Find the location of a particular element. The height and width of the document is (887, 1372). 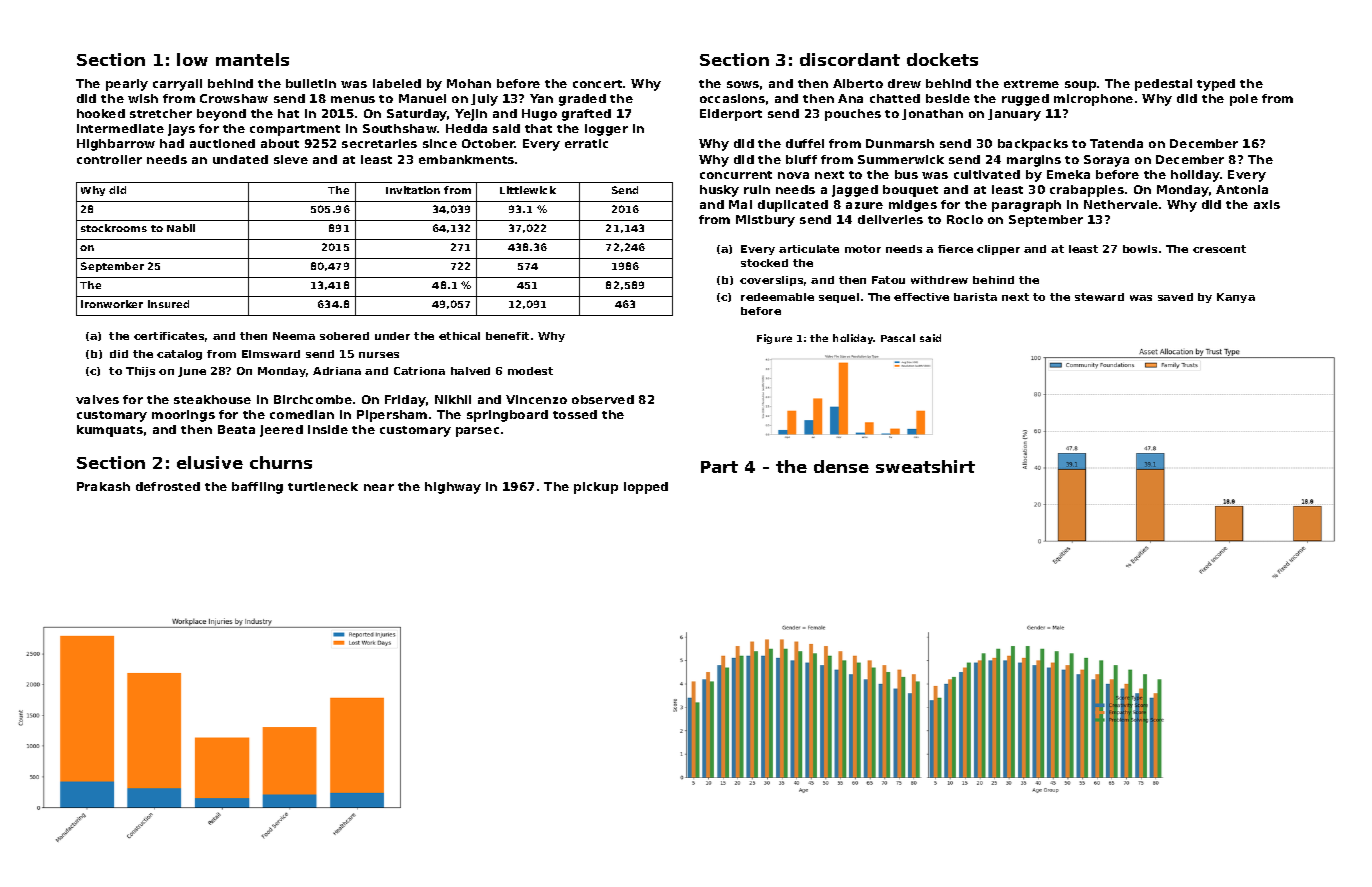

embankments is located at coordinates (466, 159).
